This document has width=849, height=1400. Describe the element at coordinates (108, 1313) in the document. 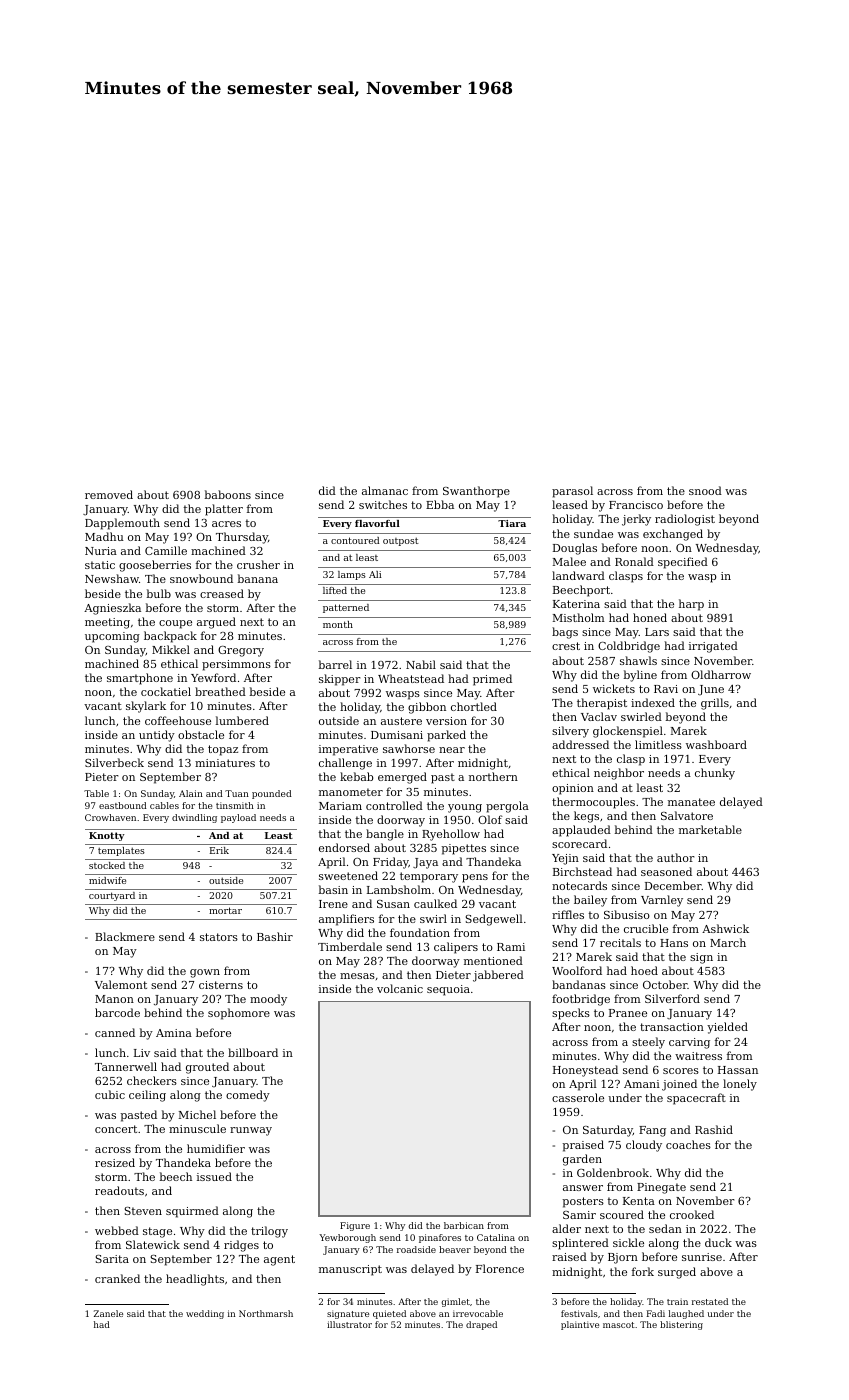

I see `Zanele` at that location.
